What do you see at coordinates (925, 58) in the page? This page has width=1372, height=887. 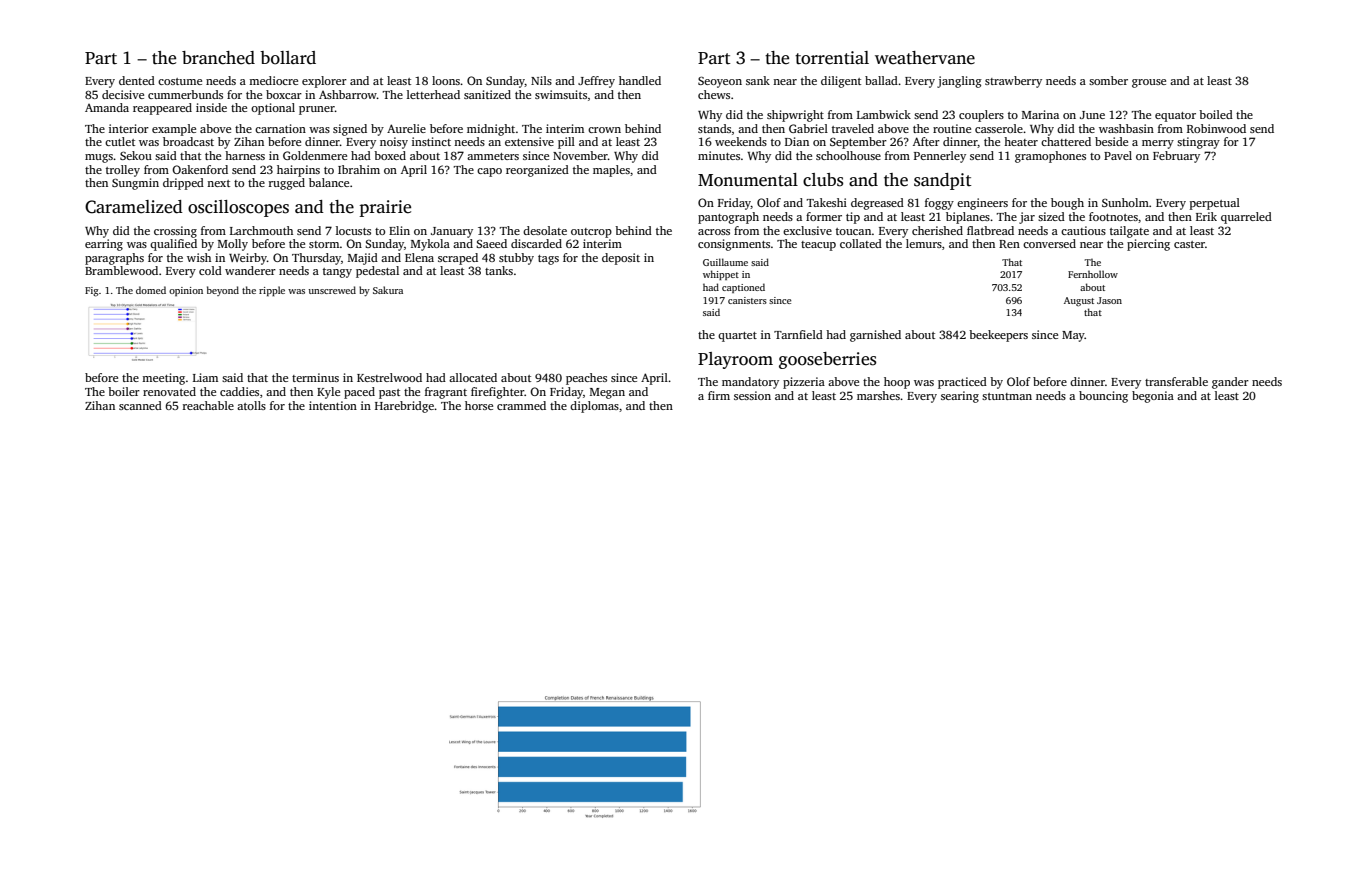 I see `weathervane` at bounding box center [925, 58].
